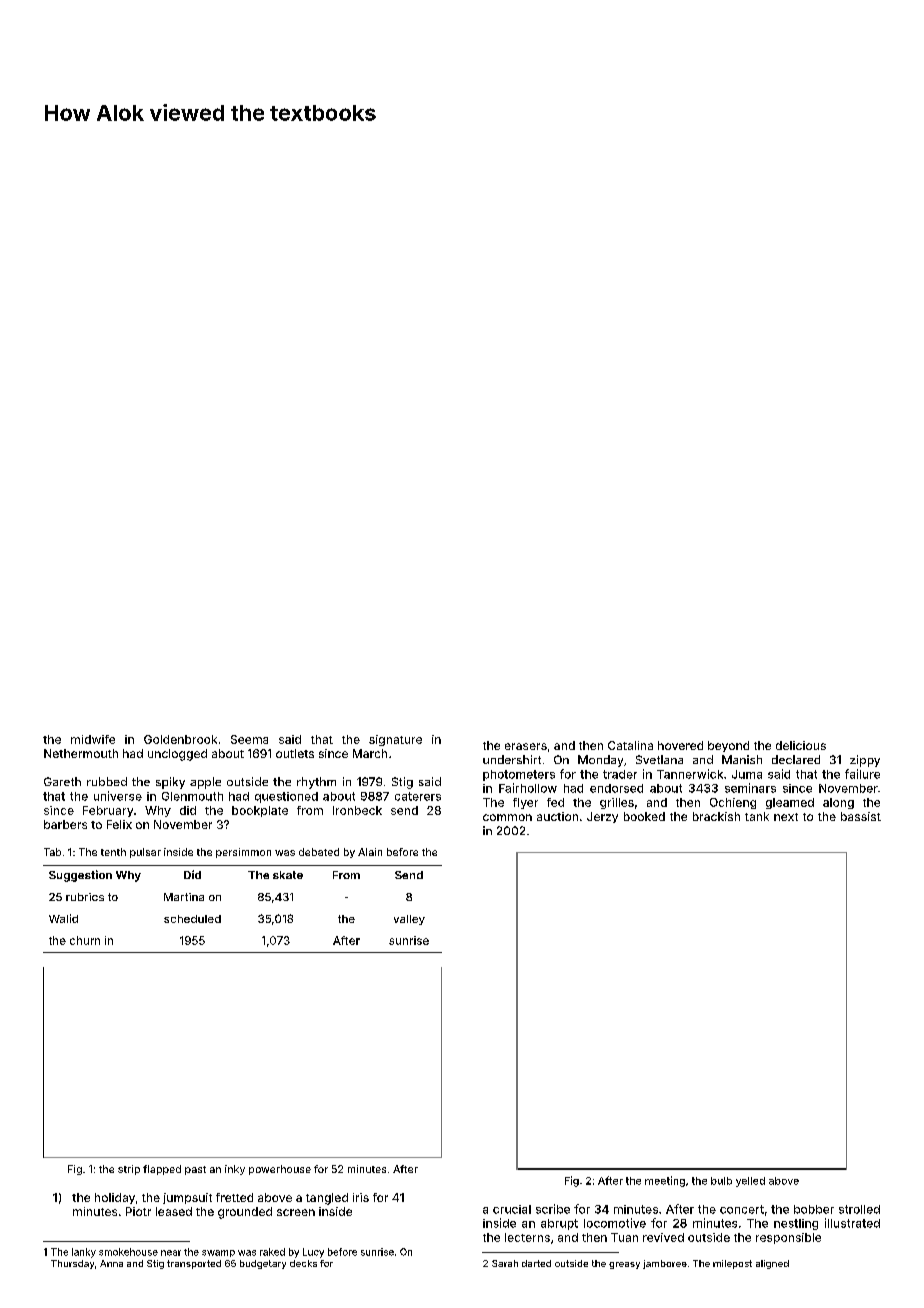 Image resolution: width=924 pixels, height=1308 pixels. What do you see at coordinates (644, 816) in the screenshot?
I see `booked` at bounding box center [644, 816].
